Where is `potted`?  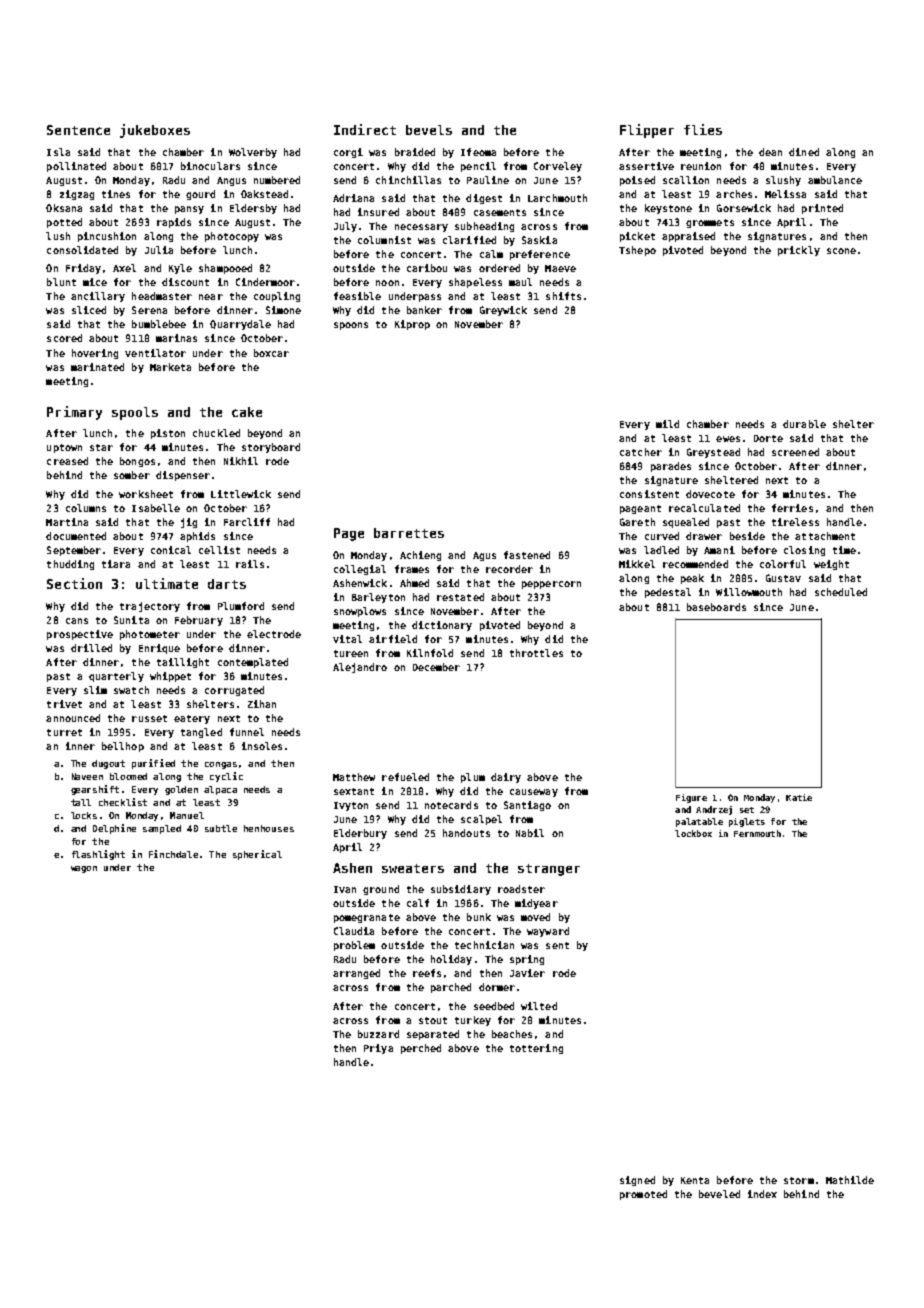 potted is located at coordinates (64, 223).
